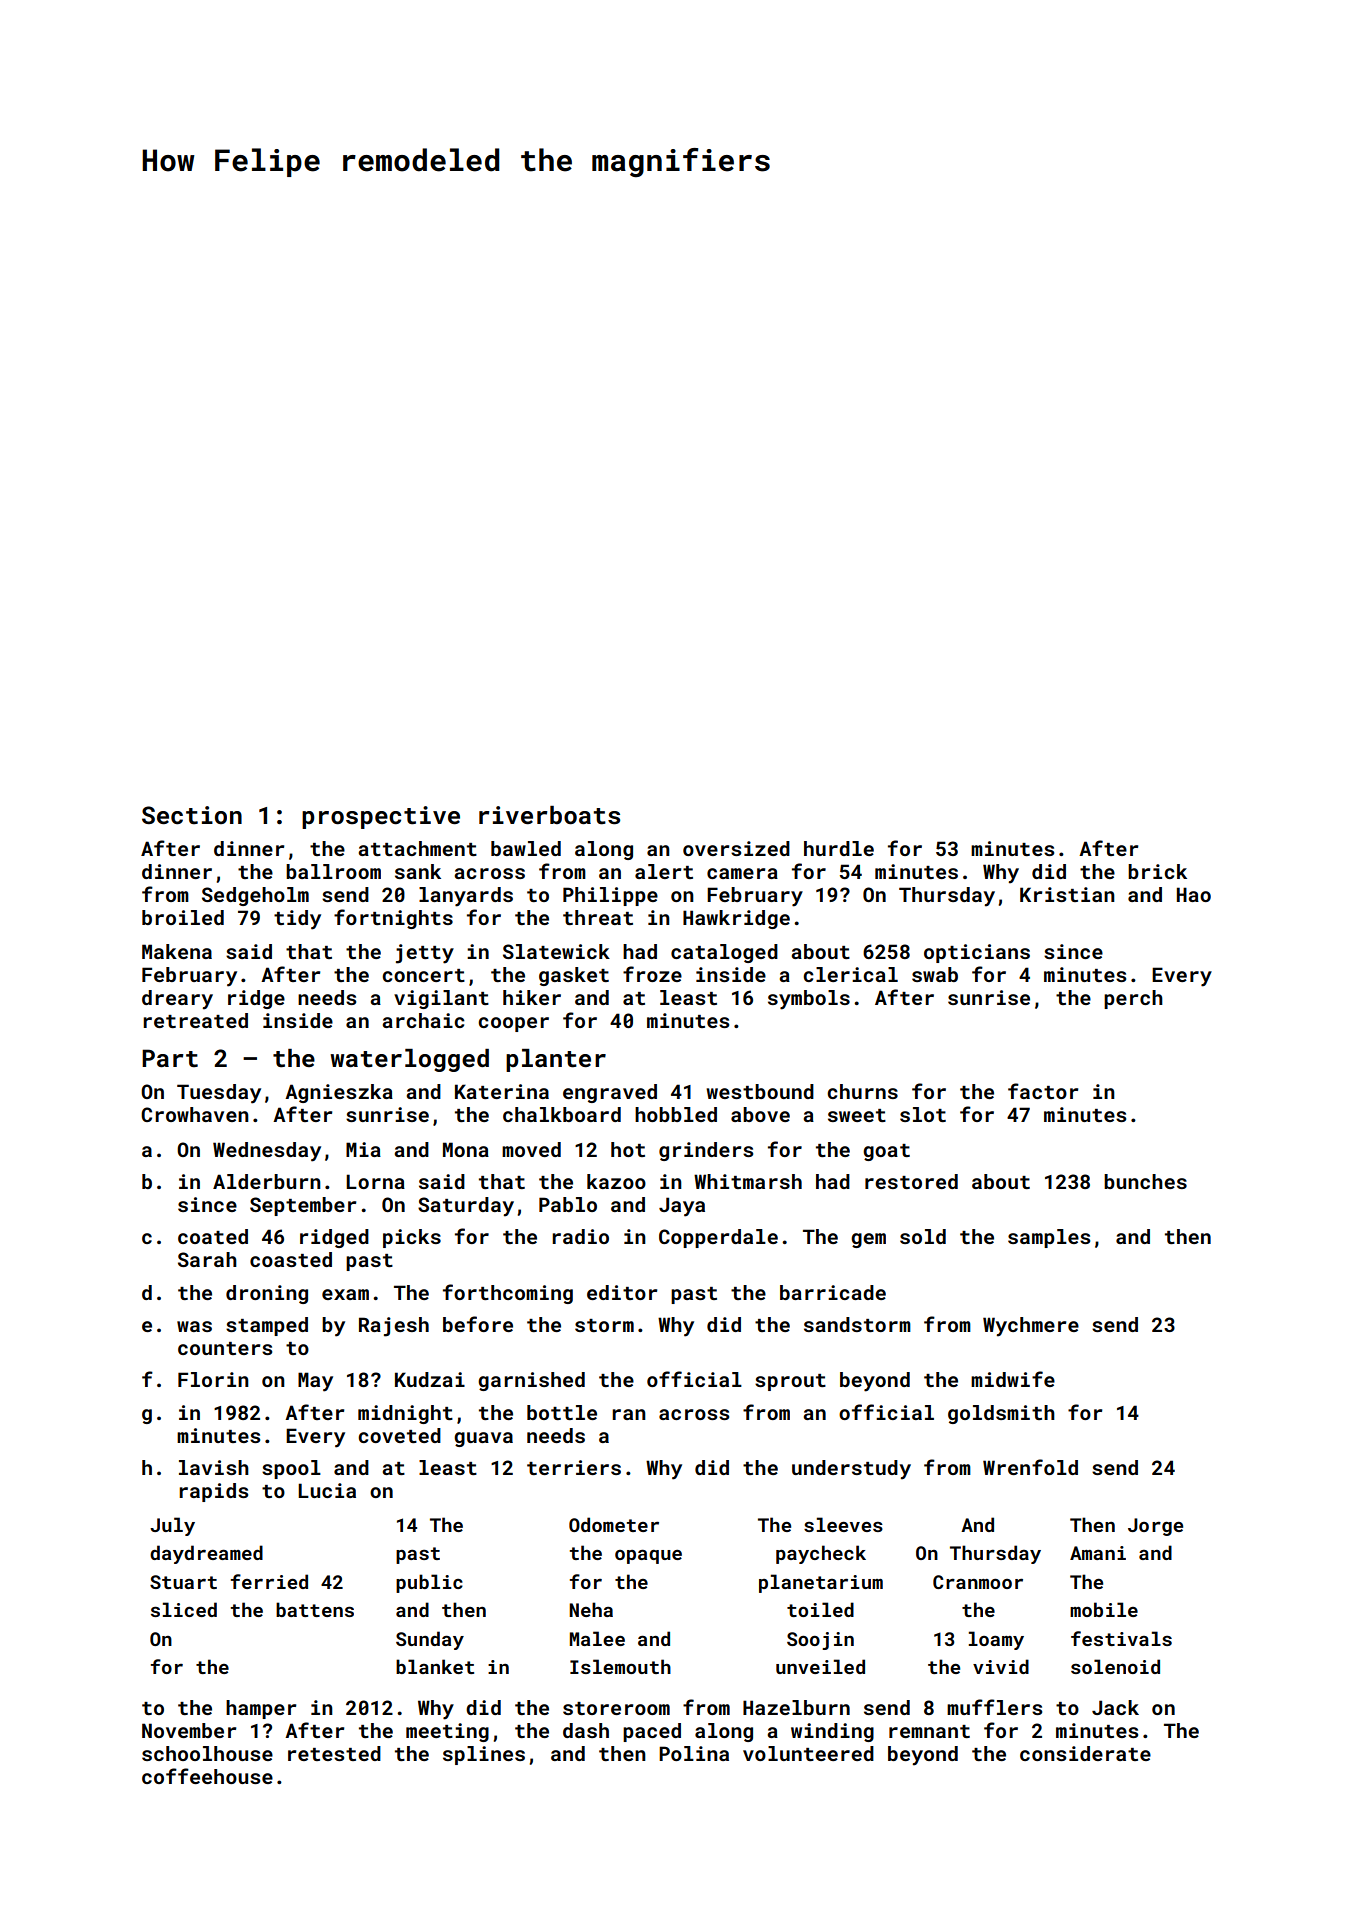 The width and height of the screenshot is (1364, 1929). I want to click on Pablo, so click(568, 1204).
